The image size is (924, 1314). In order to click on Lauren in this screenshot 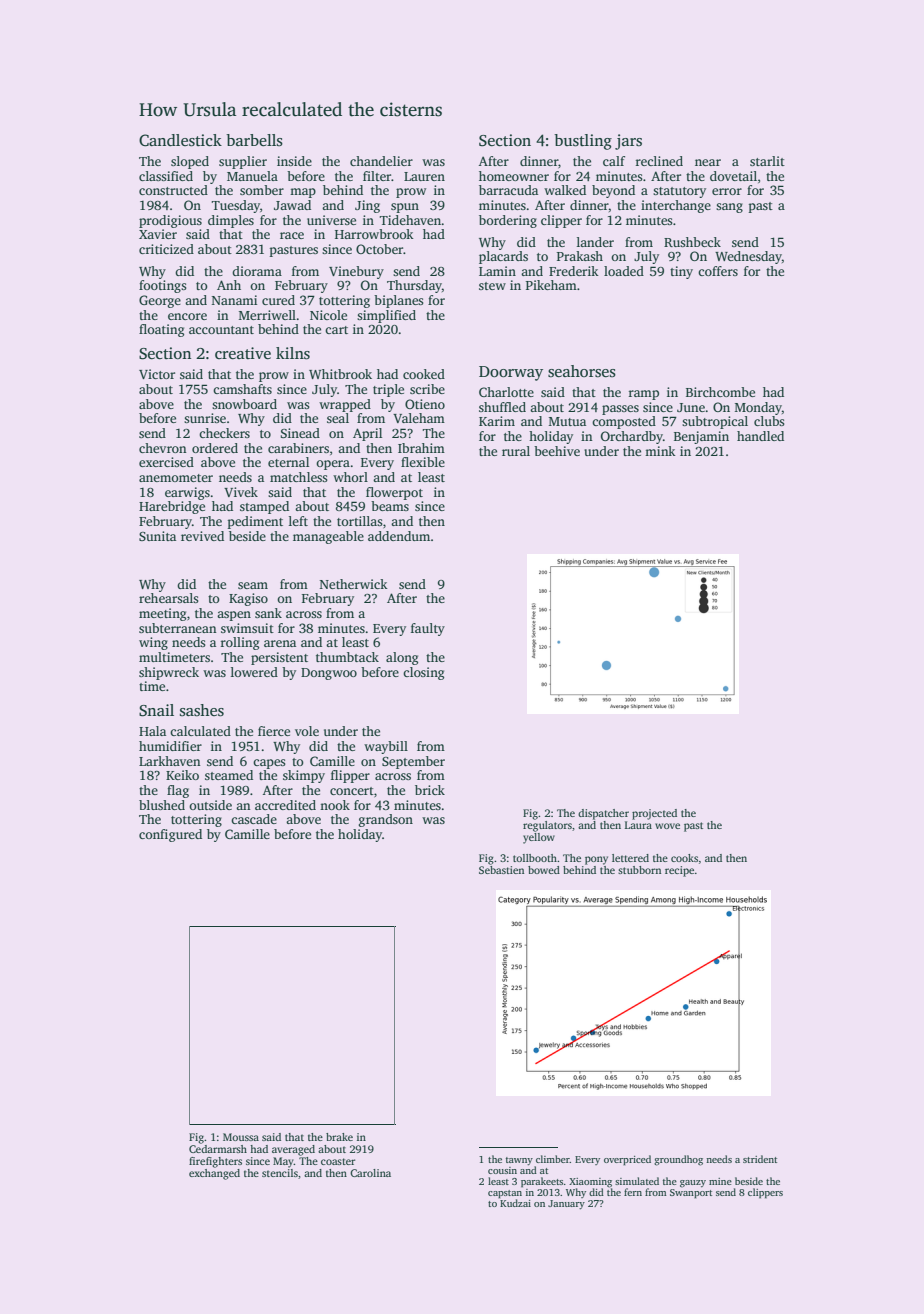, I will do `click(424, 176)`.
